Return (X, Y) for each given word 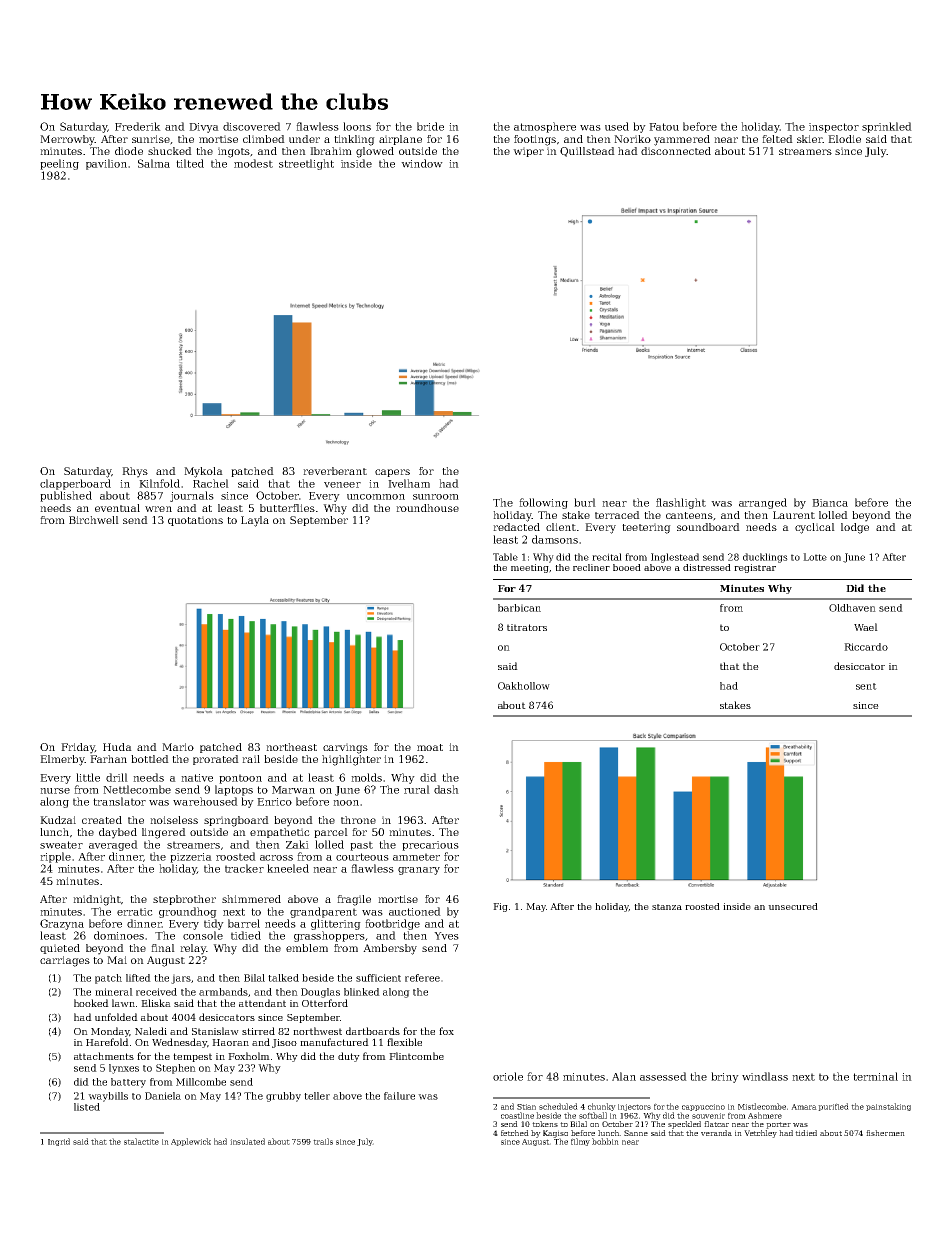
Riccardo (866, 647)
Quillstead (587, 152)
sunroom (436, 497)
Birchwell (94, 520)
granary (419, 871)
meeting (530, 568)
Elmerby (62, 760)
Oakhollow (524, 686)
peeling (59, 164)
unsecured (793, 906)
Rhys (135, 472)
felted (777, 139)
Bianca (830, 503)
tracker (244, 868)
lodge (855, 528)
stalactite (141, 1141)
